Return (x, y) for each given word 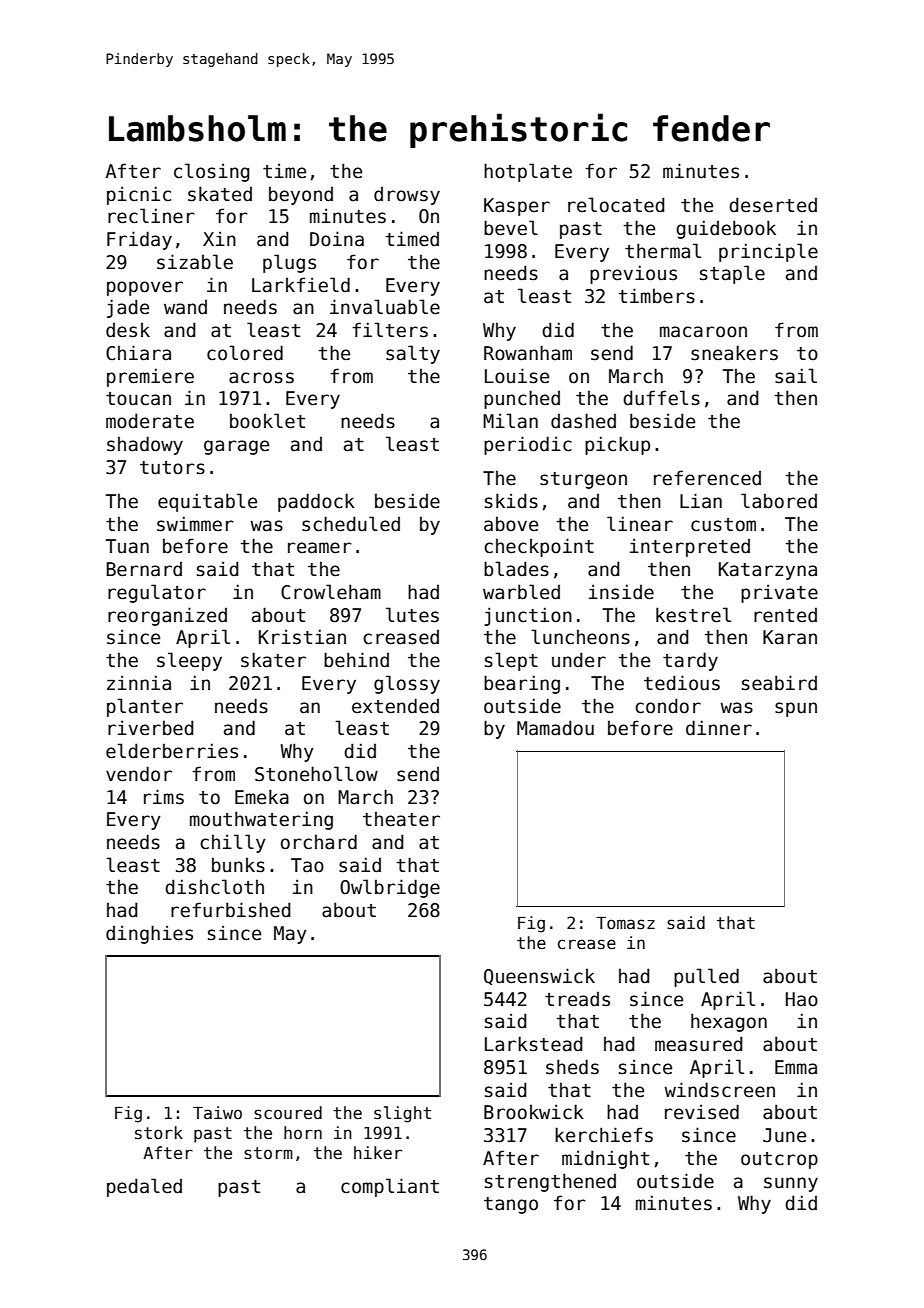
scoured (288, 1113)
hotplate (528, 172)
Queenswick (539, 976)
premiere (150, 377)
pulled (706, 977)
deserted (773, 205)
